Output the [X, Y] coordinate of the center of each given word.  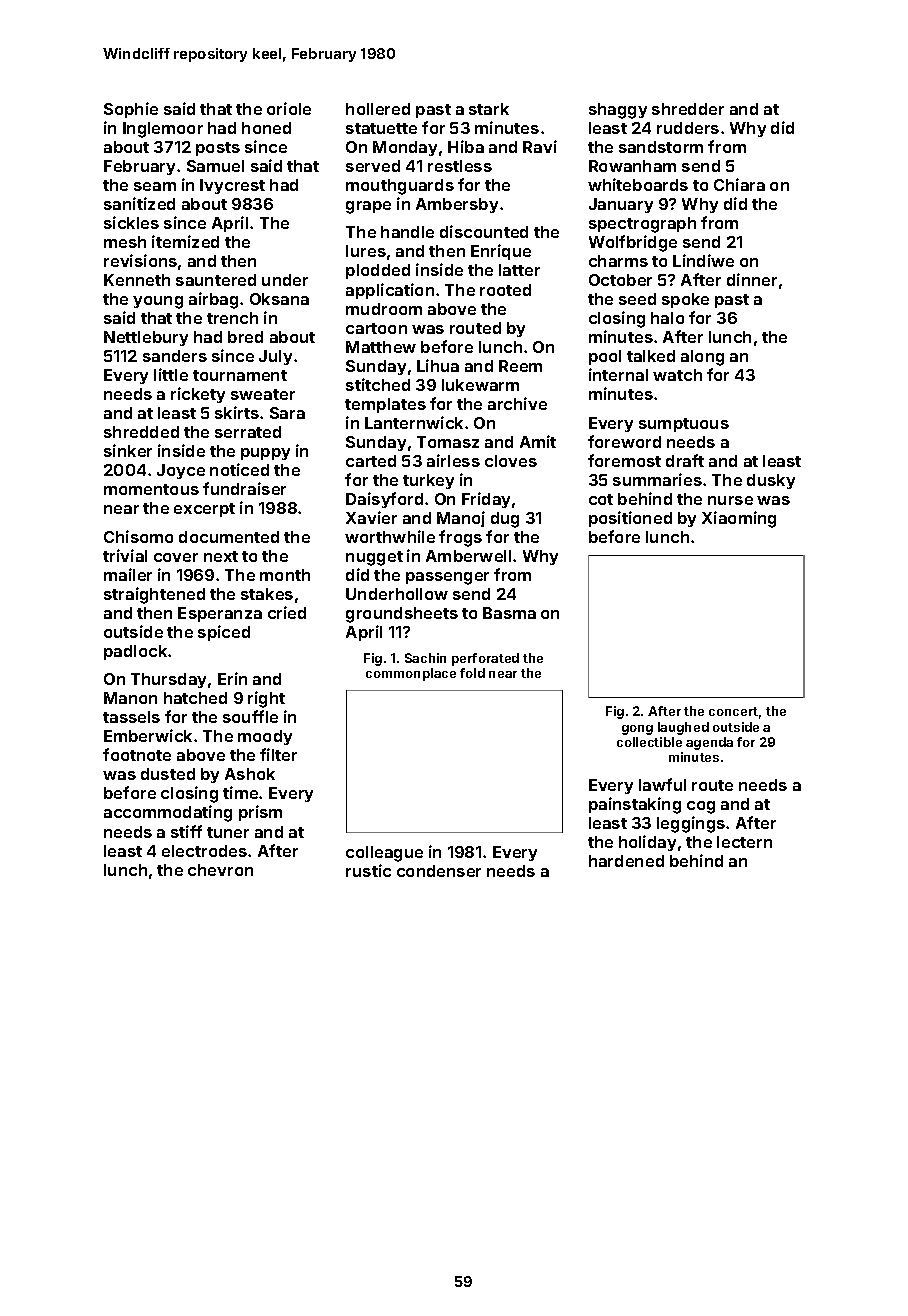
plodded [378, 271]
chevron [220, 870]
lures [366, 251]
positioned [630, 519]
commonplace [411, 674]
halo [667, 318]
